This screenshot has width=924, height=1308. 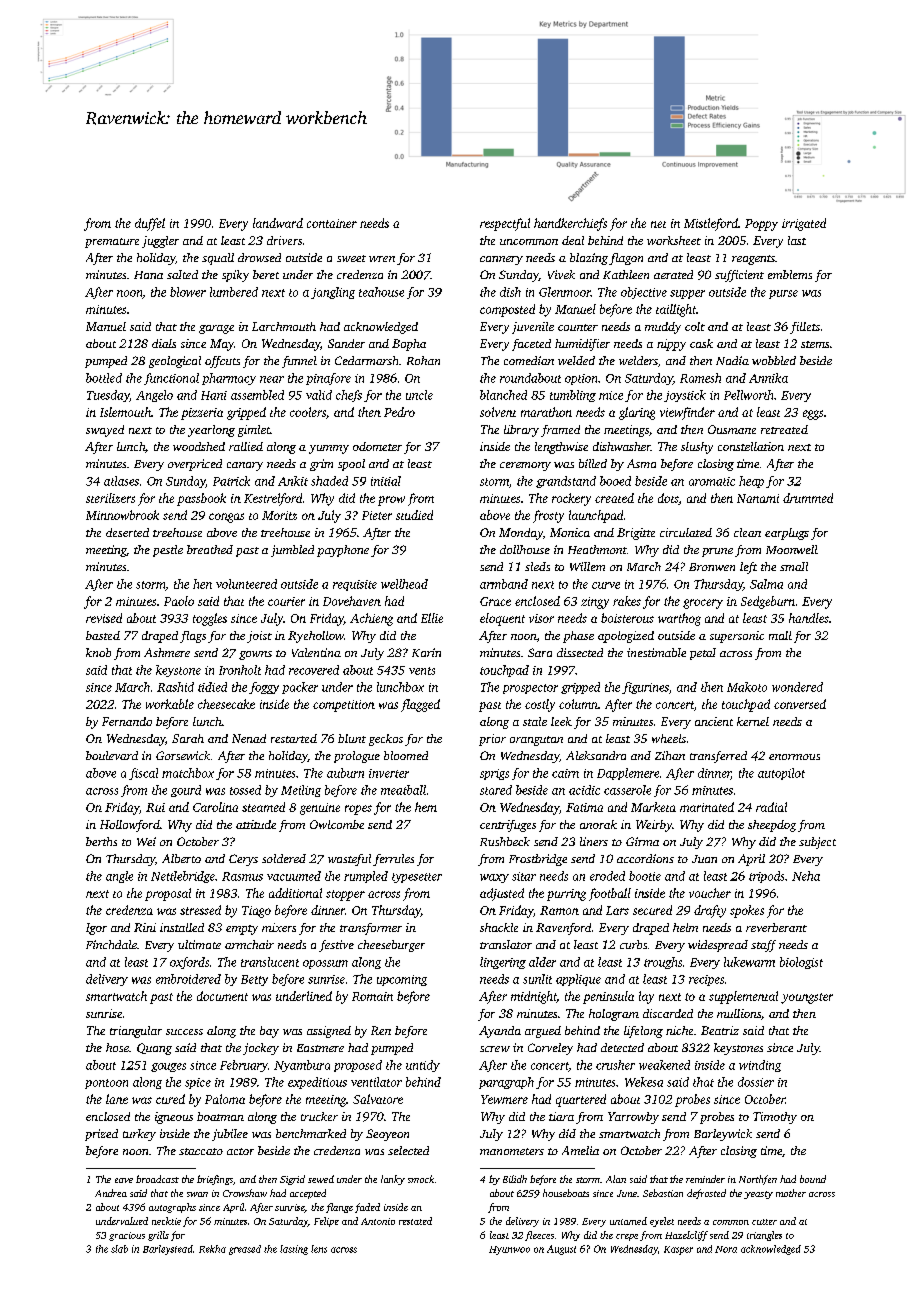 I want to click on Neha, so click(x=806, y=876).
